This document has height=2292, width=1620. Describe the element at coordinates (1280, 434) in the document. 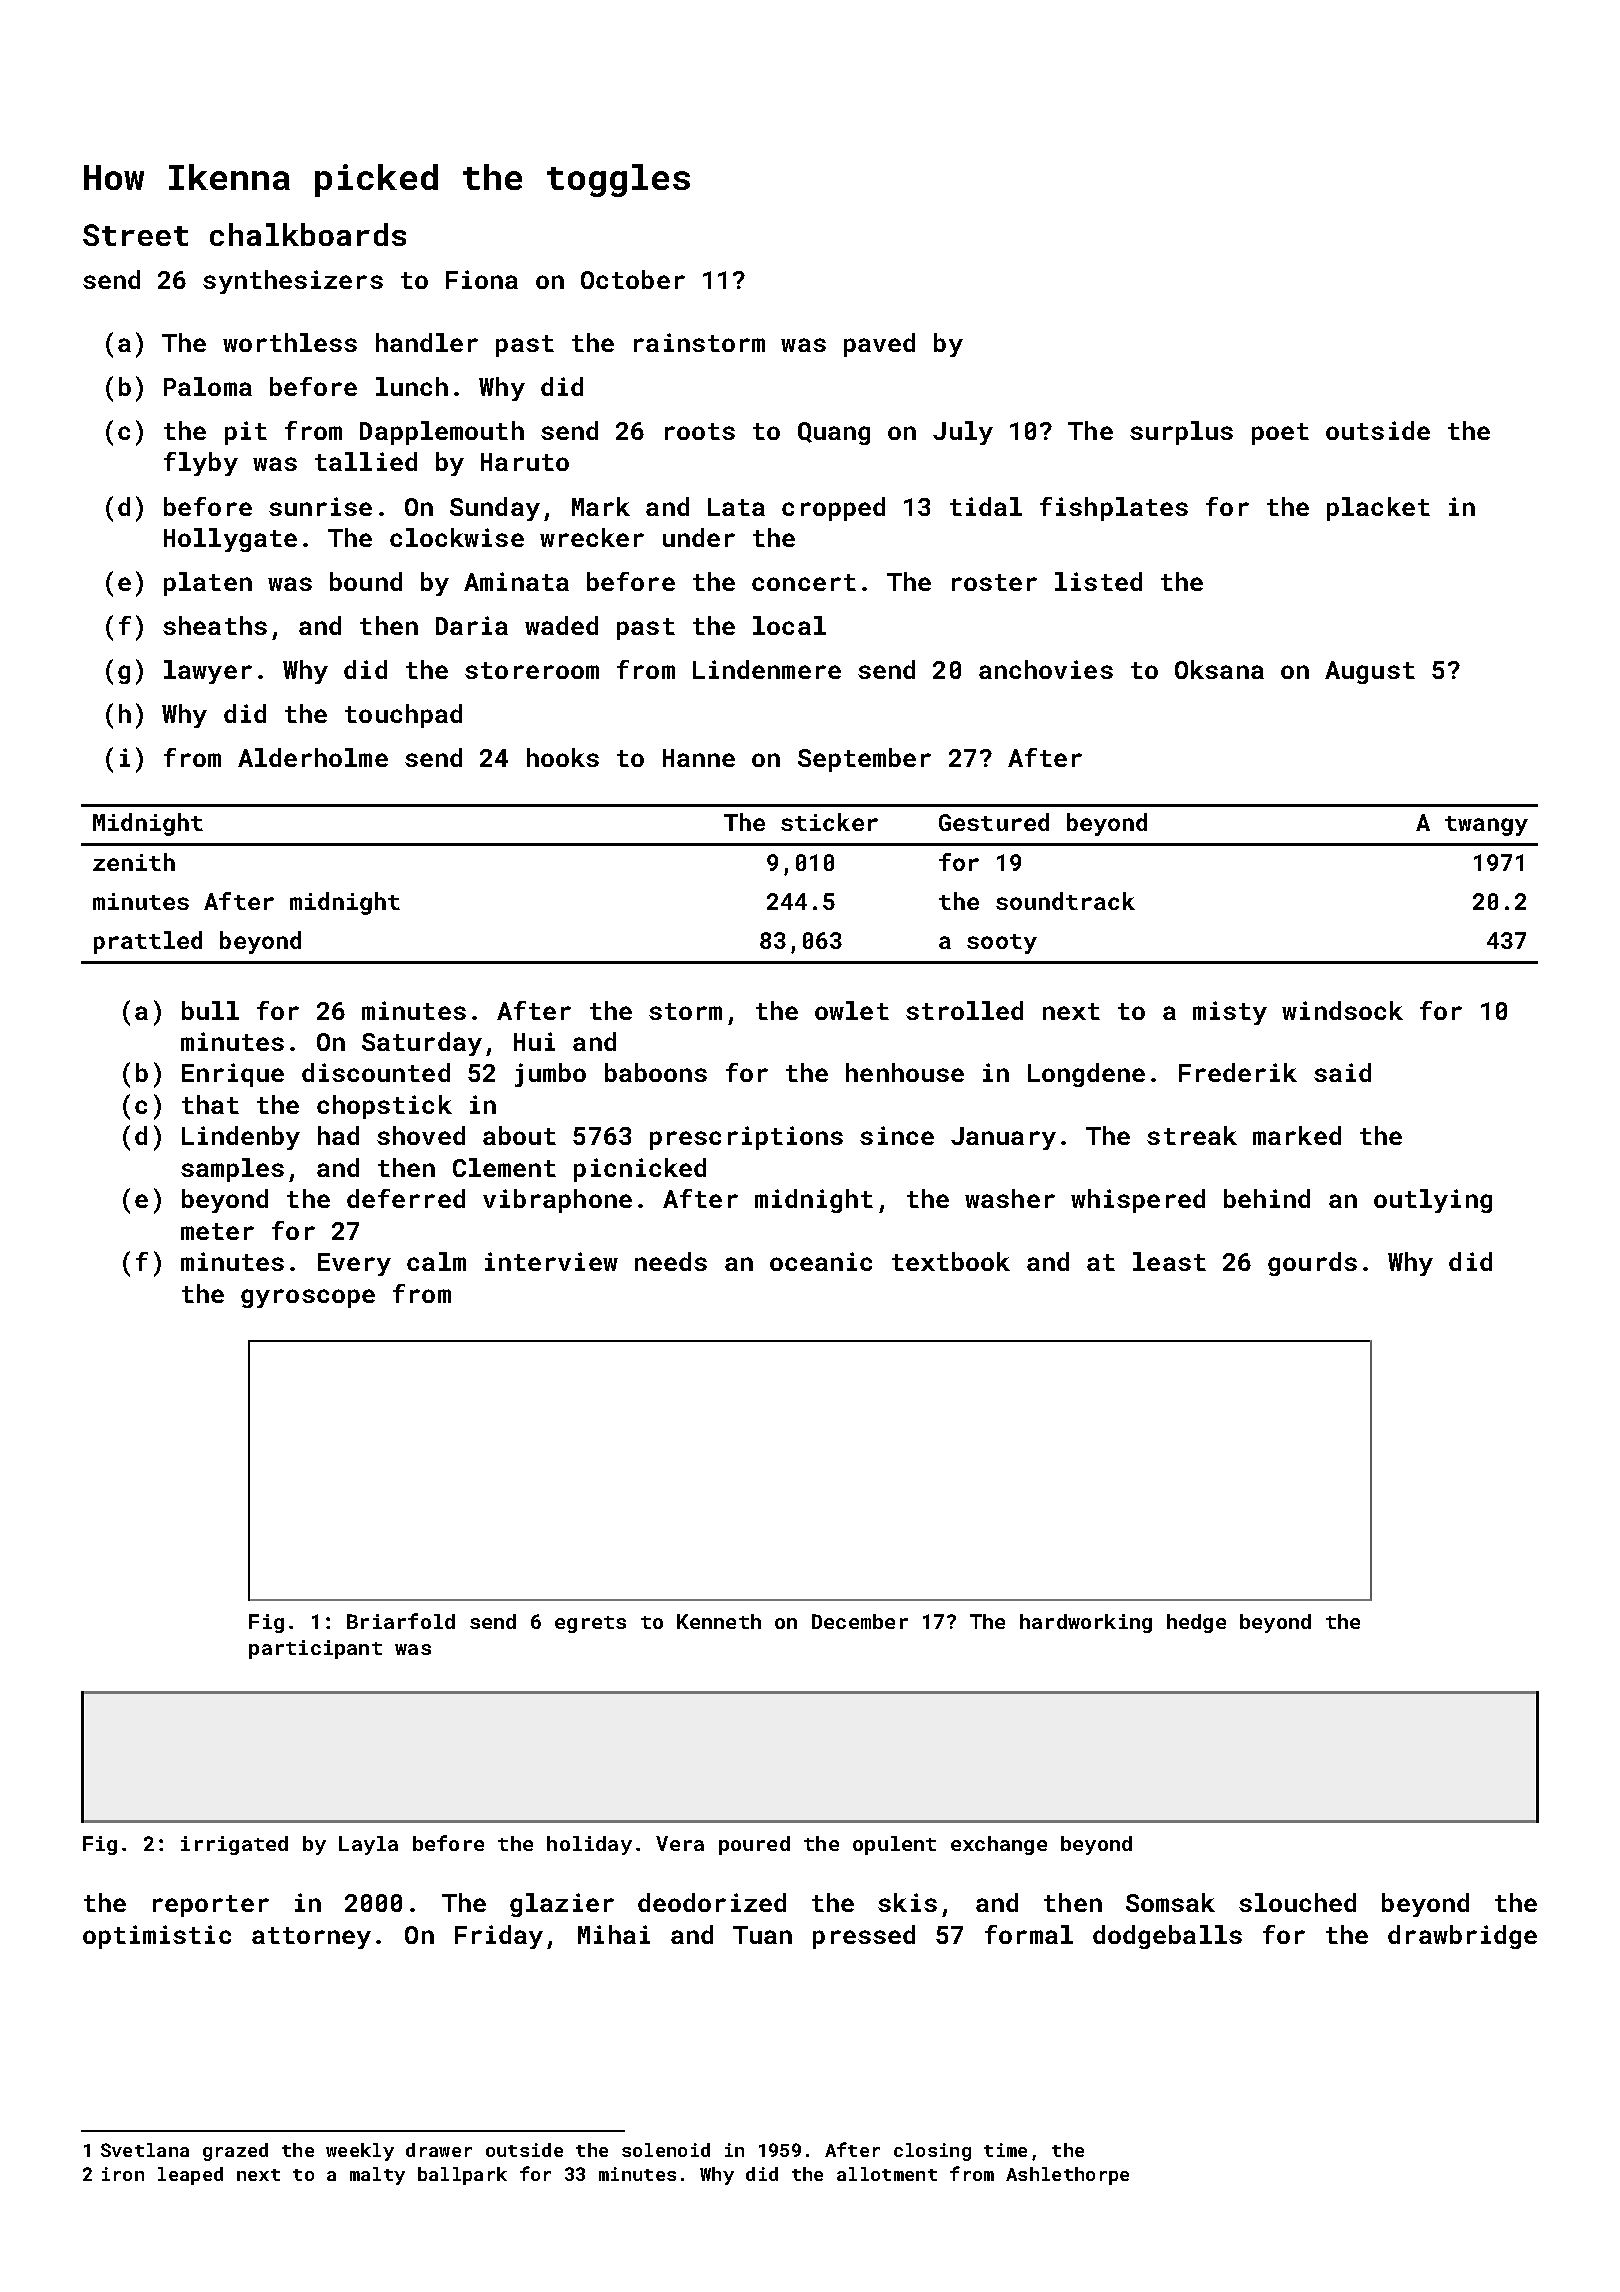

I see `poet` at that location.
